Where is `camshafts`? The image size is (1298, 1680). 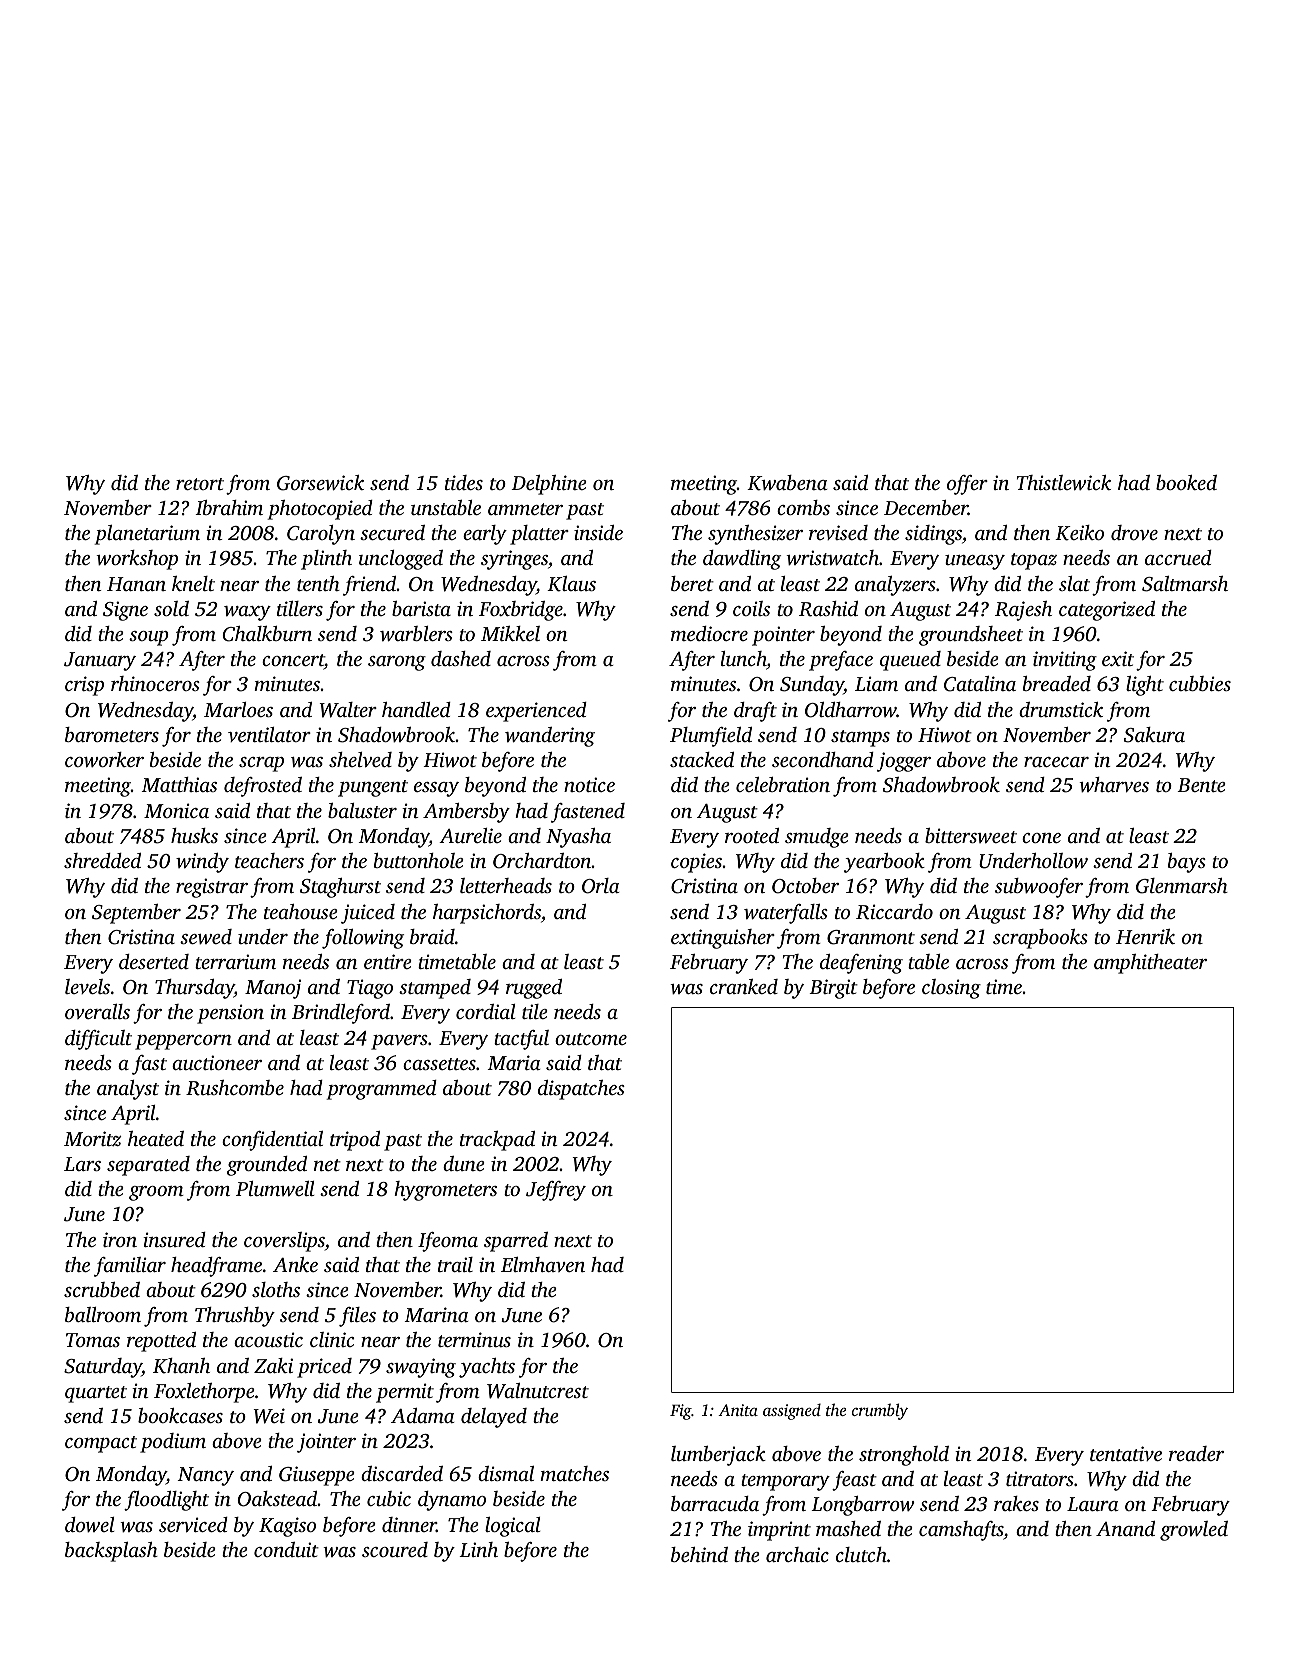 camshafts is located at coordinates (961, 1531).
